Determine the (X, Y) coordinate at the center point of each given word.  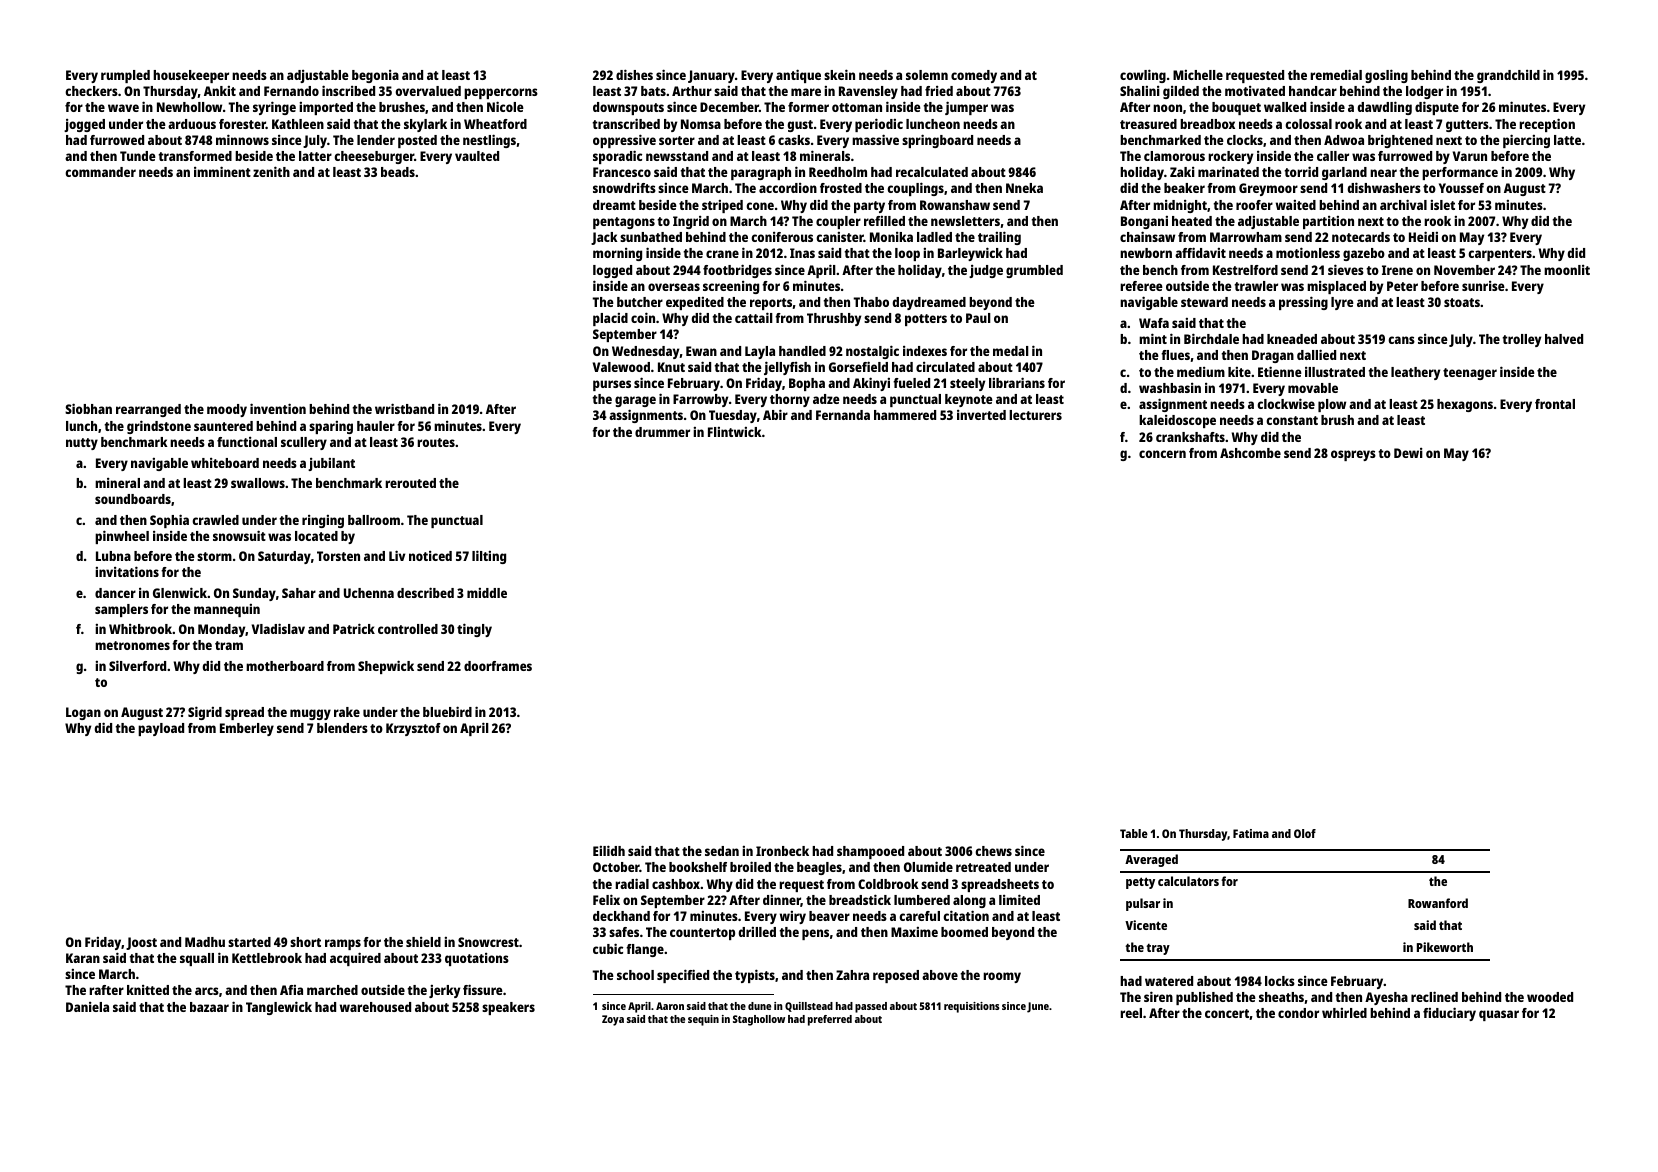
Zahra (852, 975)
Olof (1305, 833)
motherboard (285, 666)
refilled (884, 221)
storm (214, 556)
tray (1158, 949)
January (711, 76)
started (249, 942)
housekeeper (191, 76)
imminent (222, 171)
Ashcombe (1250, 453)
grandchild (1508, 76)
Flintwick (735, 432)
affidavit (1200, 252)
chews (993, 851)
